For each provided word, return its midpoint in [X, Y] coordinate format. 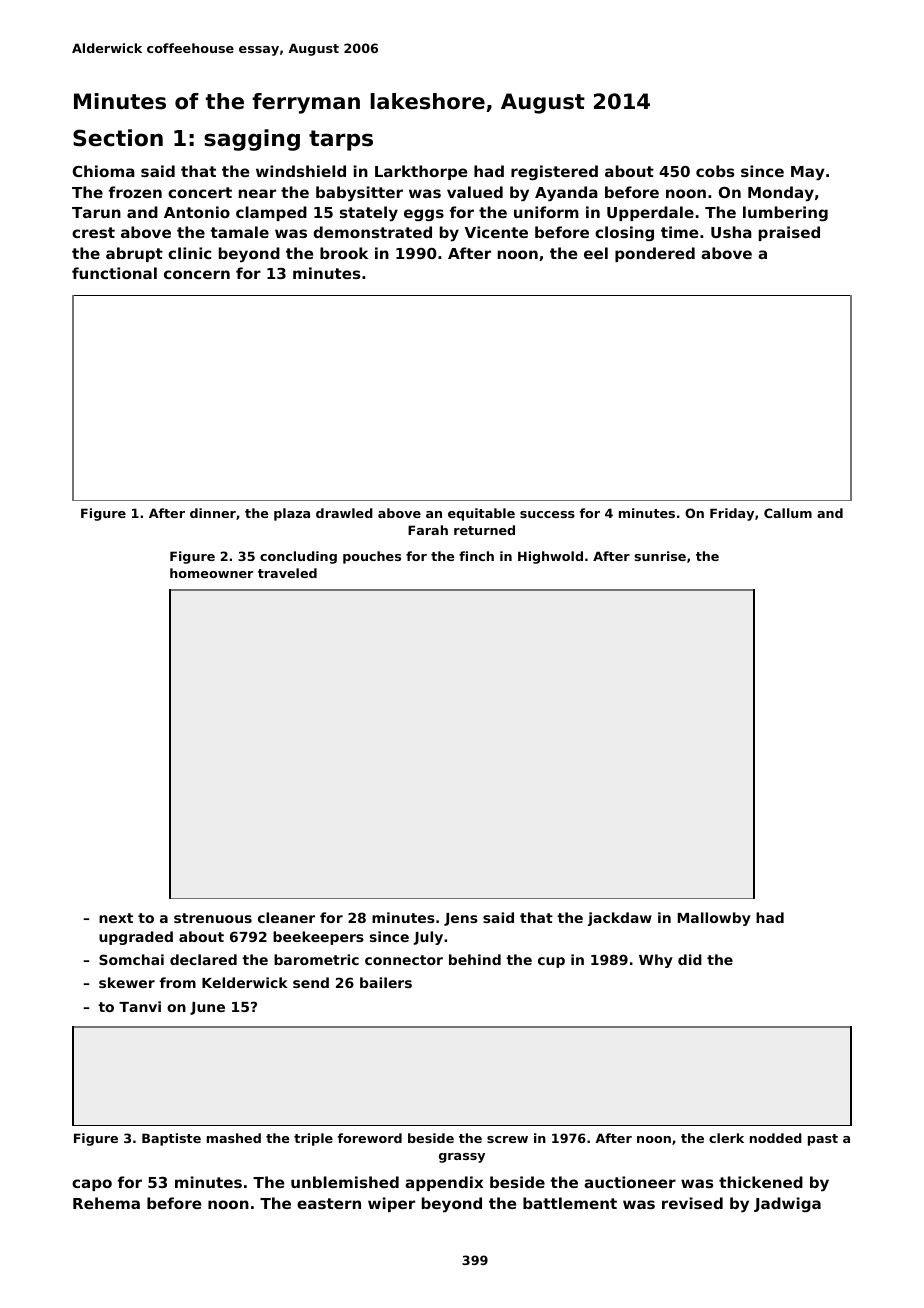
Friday [732, 514]
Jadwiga [787, 1205]
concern [197, 274]
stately [369, 214]
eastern [329, 1203]
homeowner [211, 573]
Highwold [550, 557]
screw [507, 1139]
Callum [788, 513]
